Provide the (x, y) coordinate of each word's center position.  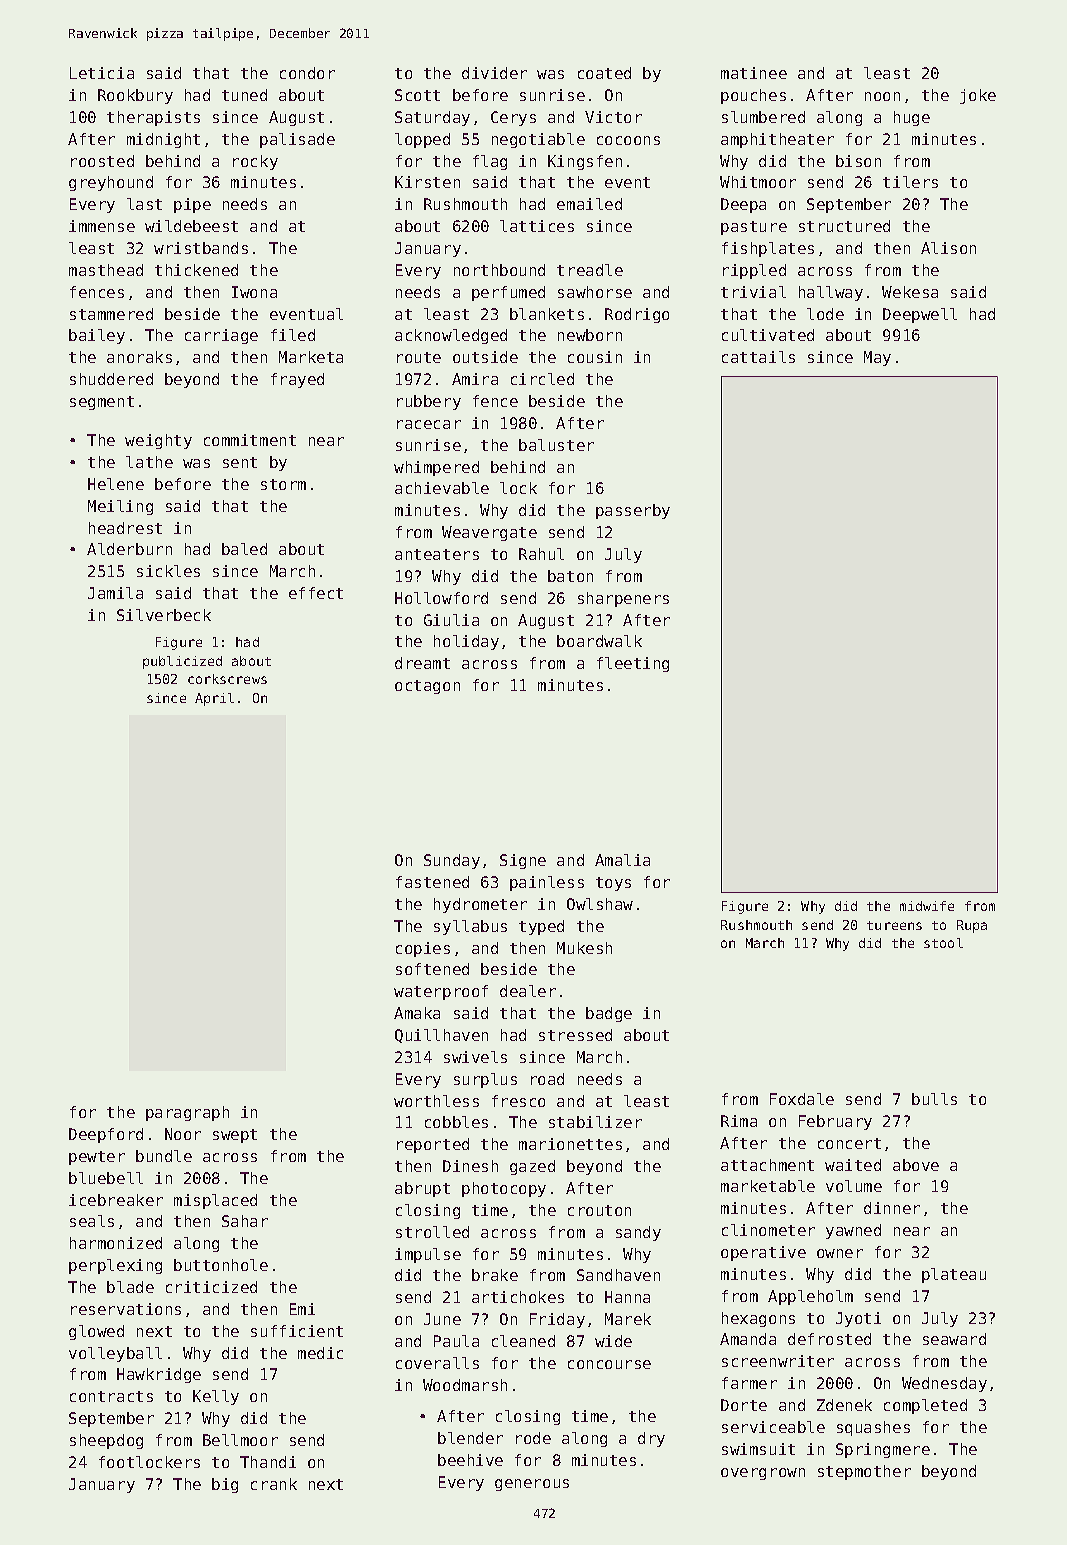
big (225, 1485)
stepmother (864, 1472)
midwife (927, 906)
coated (604, 73)
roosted (102, 161)
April (214, 699)
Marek (628, 1319)
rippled (754, 271)
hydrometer (480, 905)
